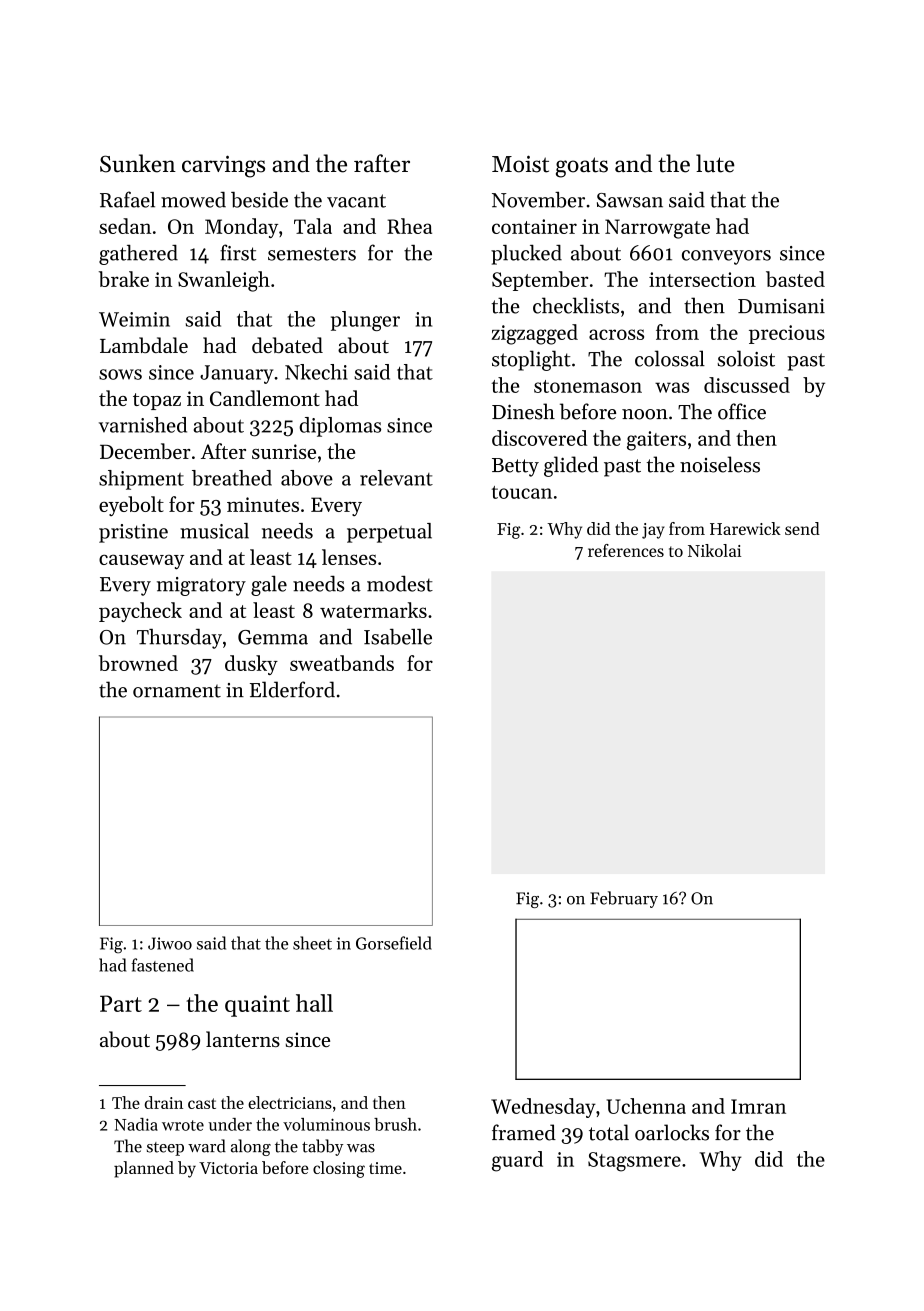 This screenshot has width=924, height=1311. I want to click on February, so click(624, 899).
